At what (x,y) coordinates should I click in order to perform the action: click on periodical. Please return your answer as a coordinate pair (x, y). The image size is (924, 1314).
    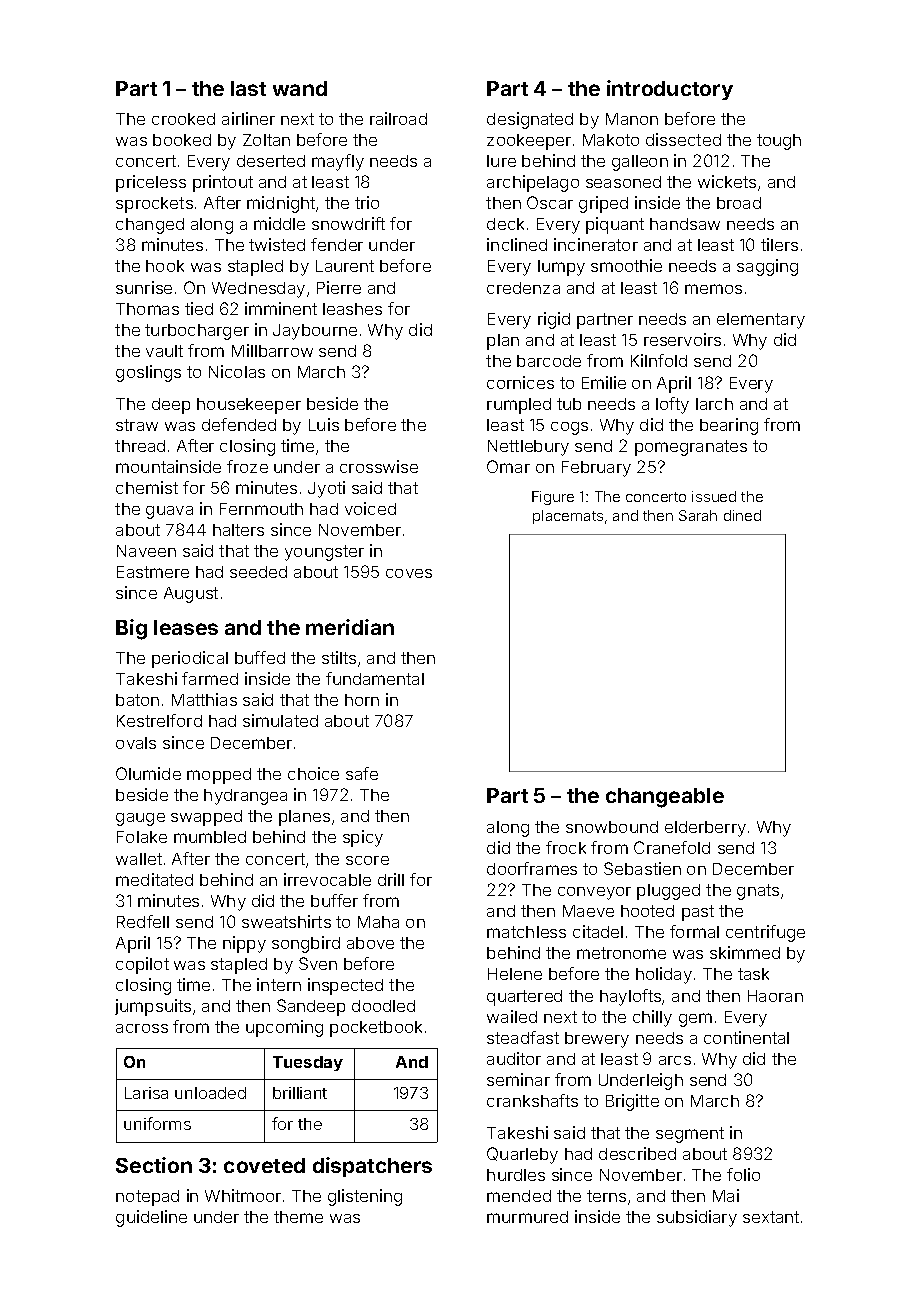
    Looking at the image, I should click on (190, 659).
